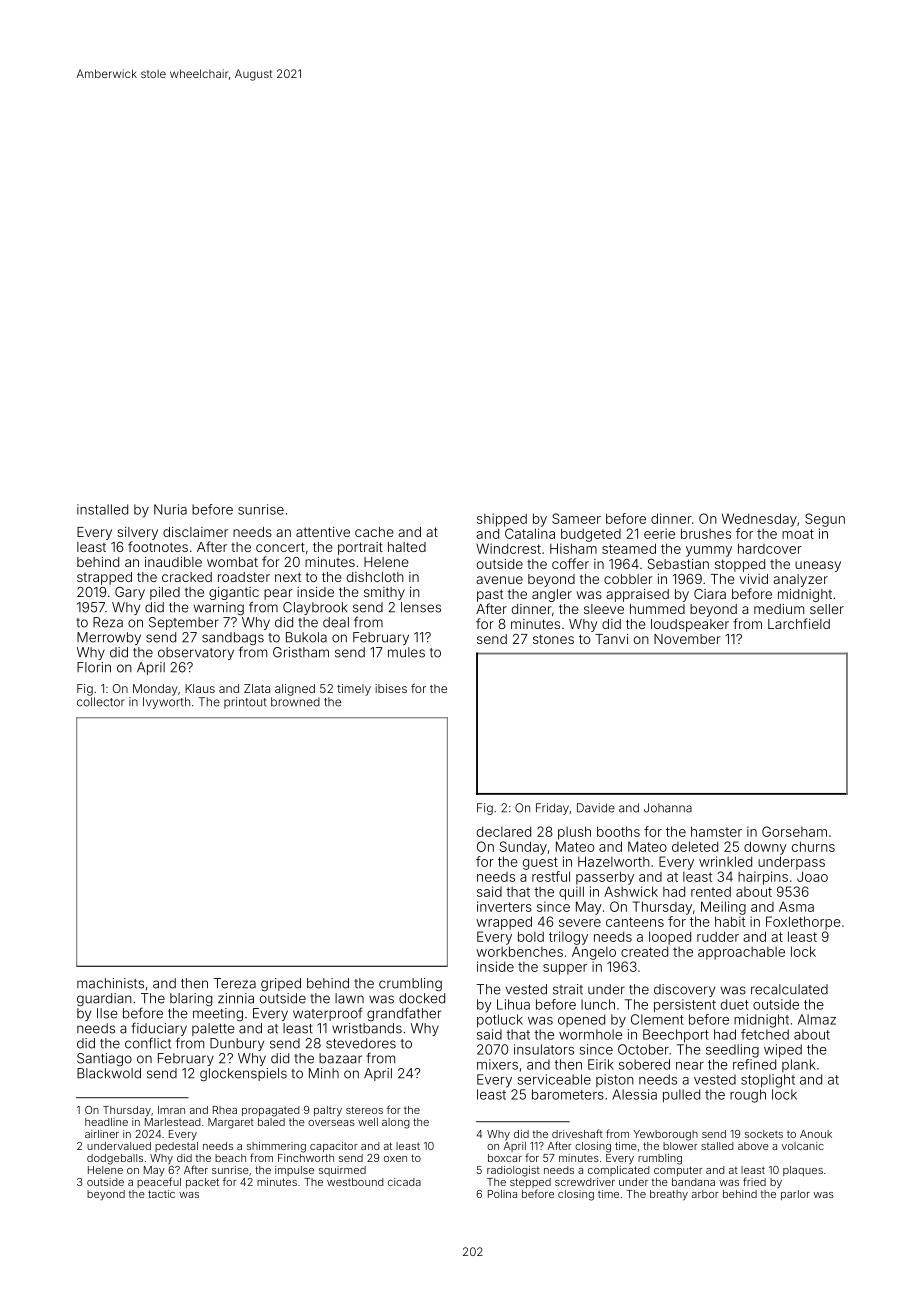 Image resolution: width=924 pixels, height=1314 pixels. I want to click on wrapped, so click(504, 923).
